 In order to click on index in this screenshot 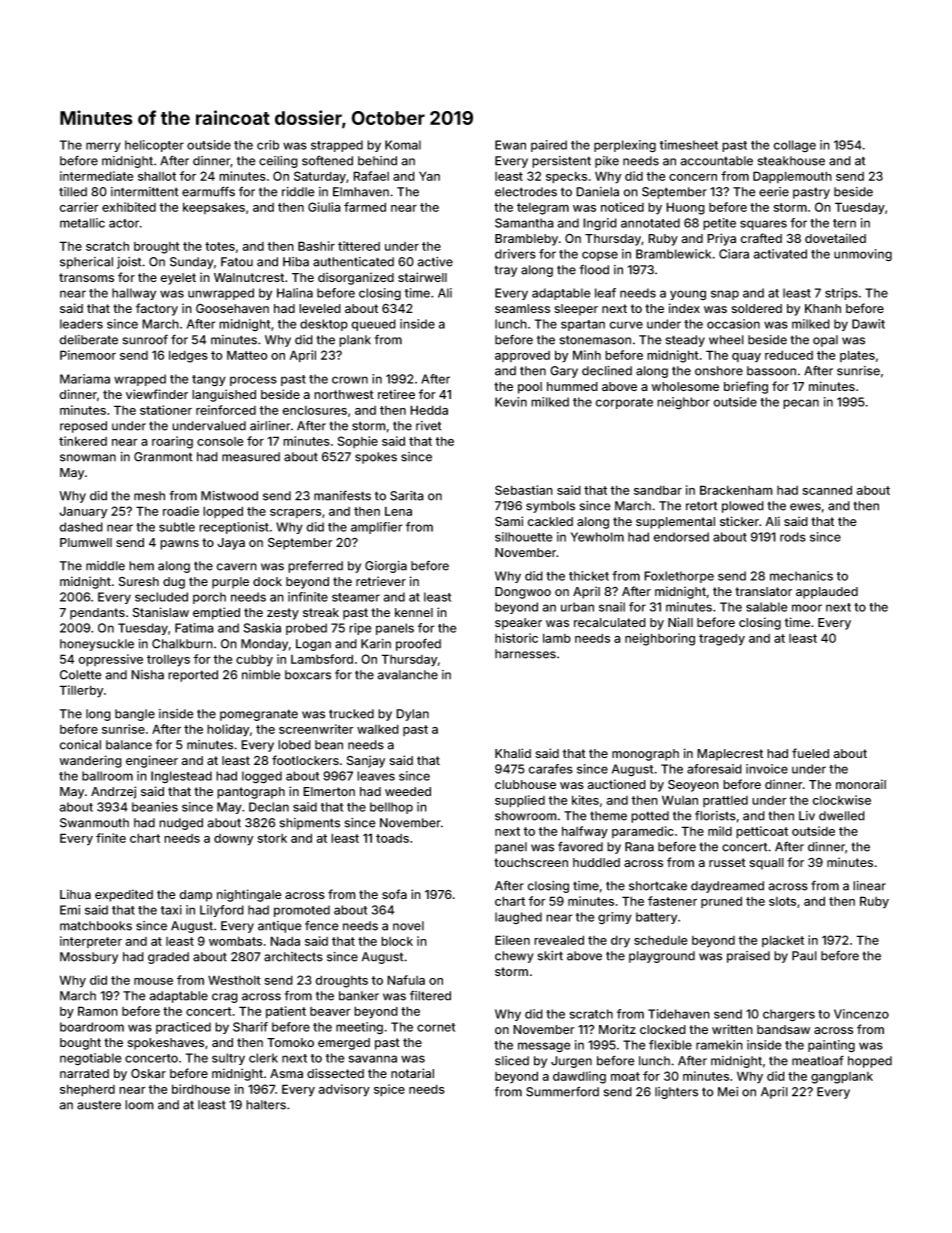, I will do `click(684, 308)`.
